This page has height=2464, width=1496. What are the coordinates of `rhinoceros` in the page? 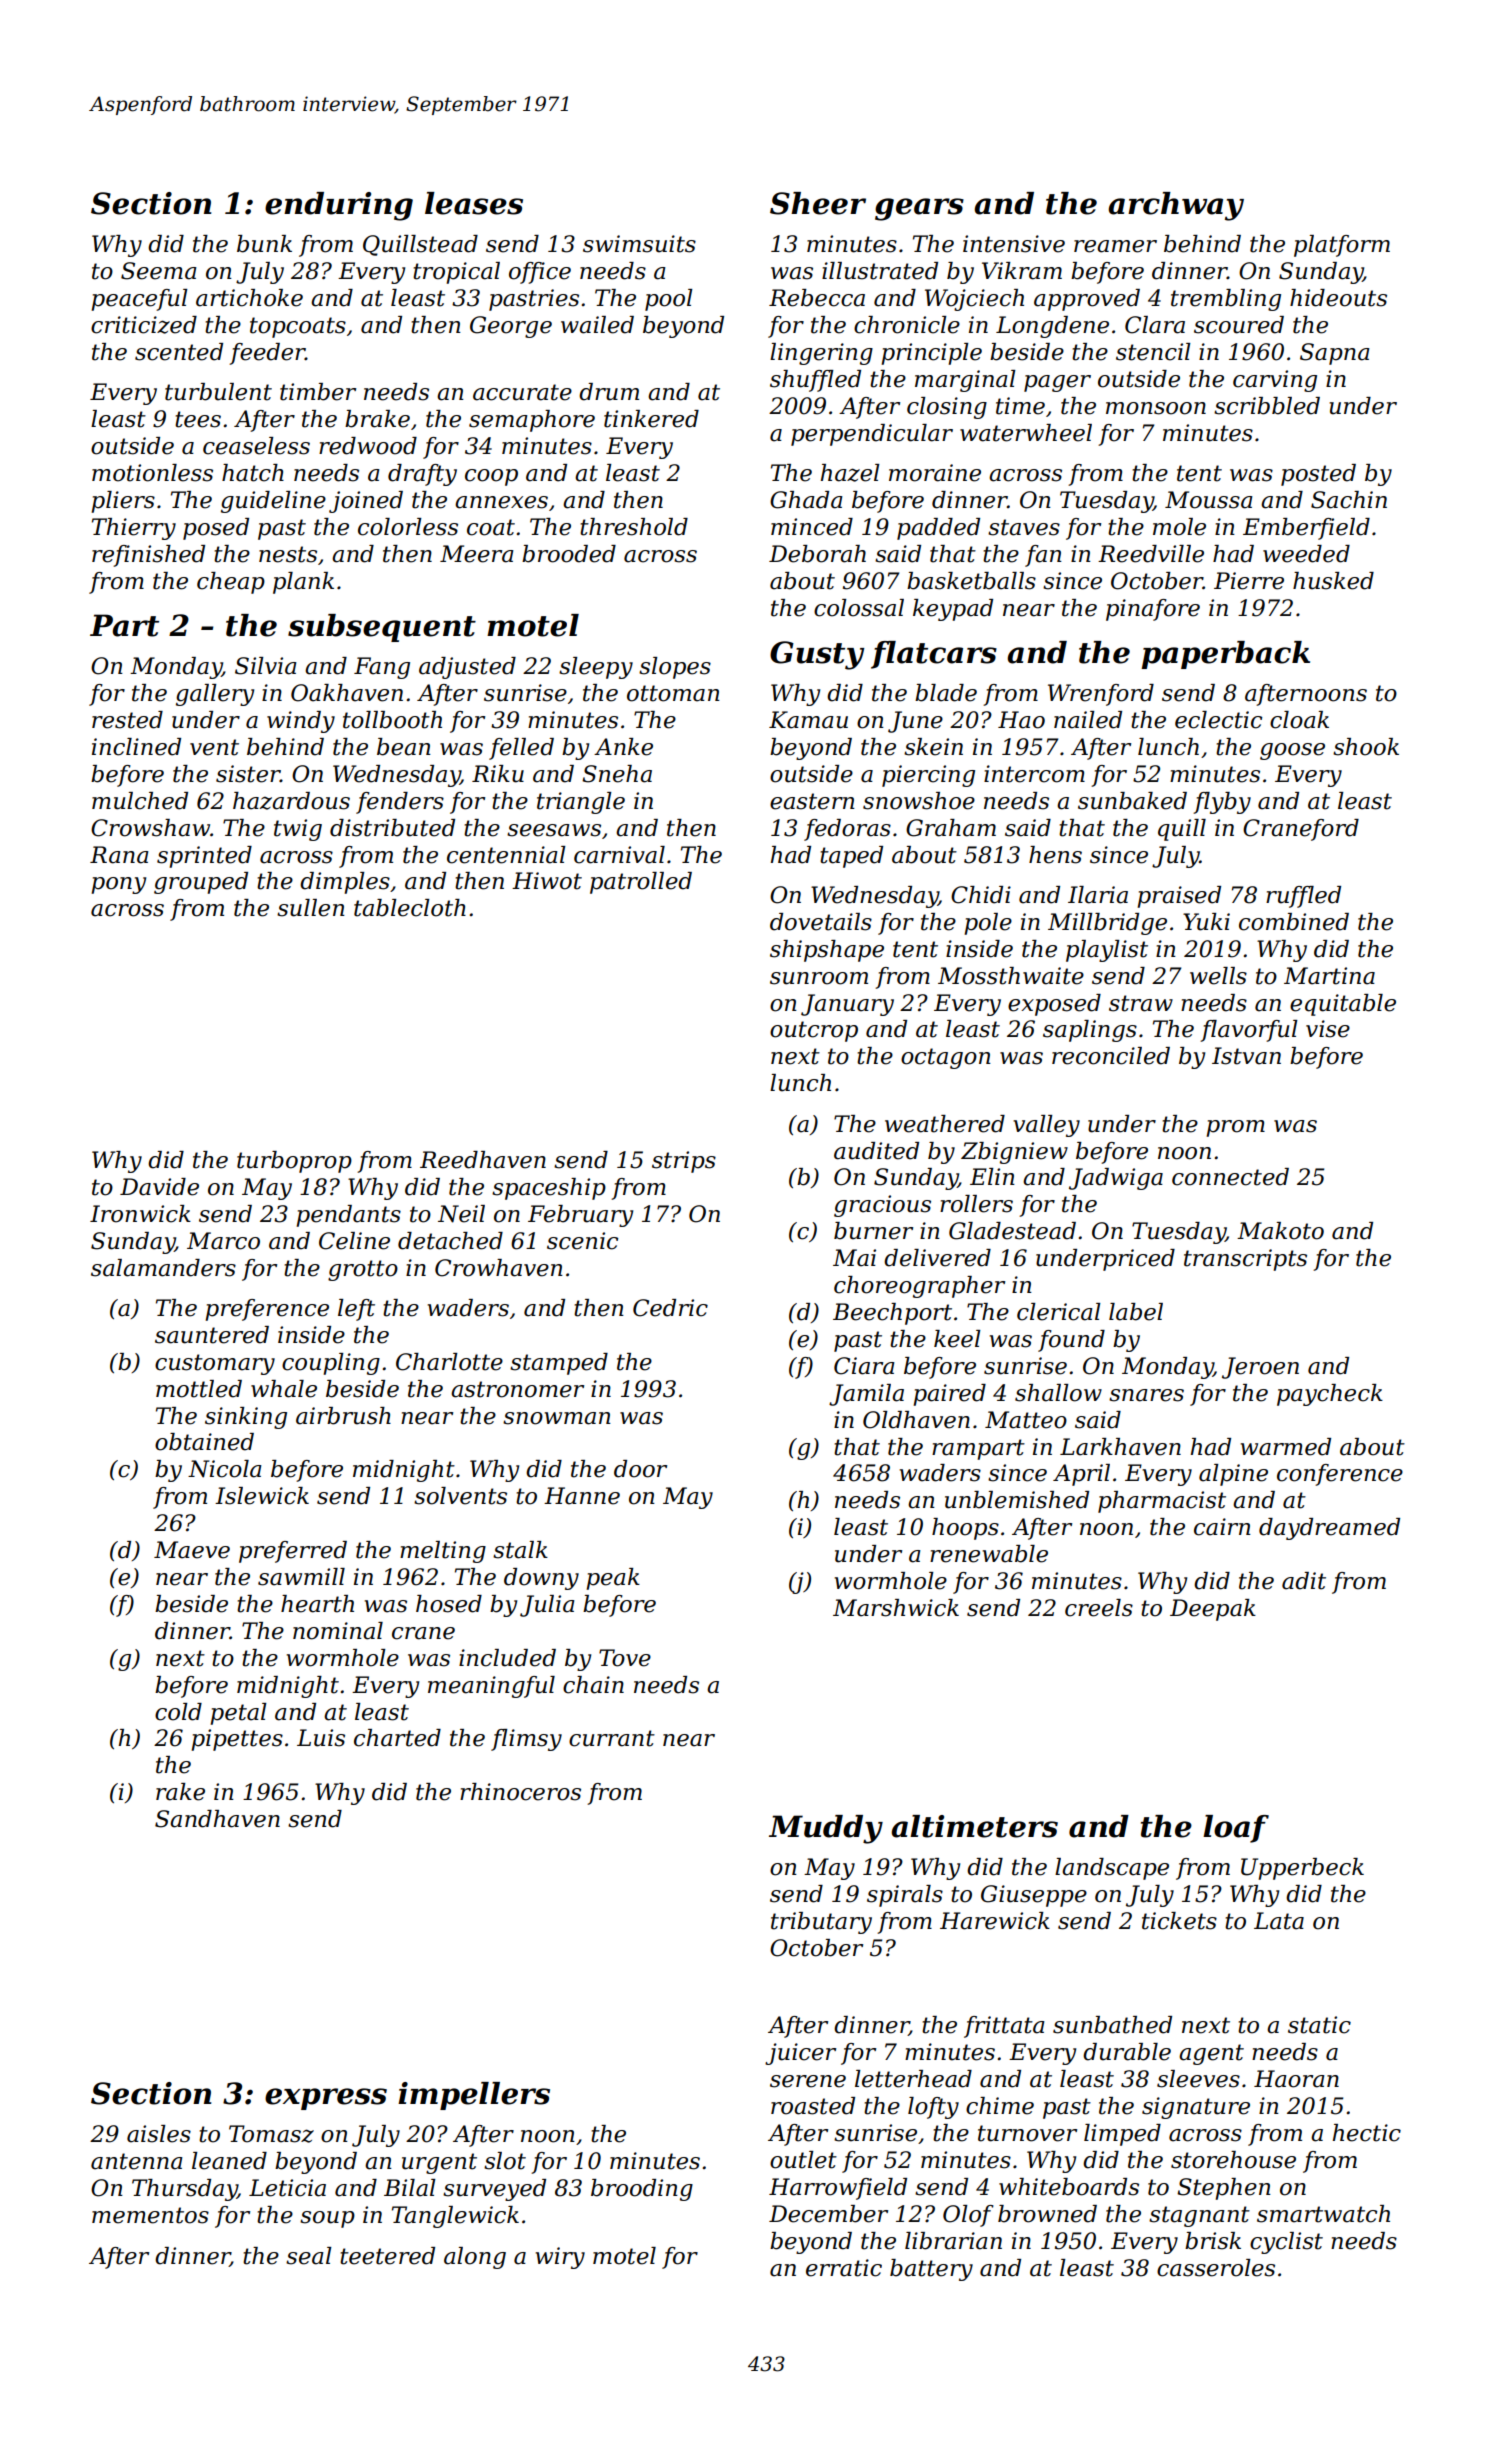 It's located at (520, 1792).
